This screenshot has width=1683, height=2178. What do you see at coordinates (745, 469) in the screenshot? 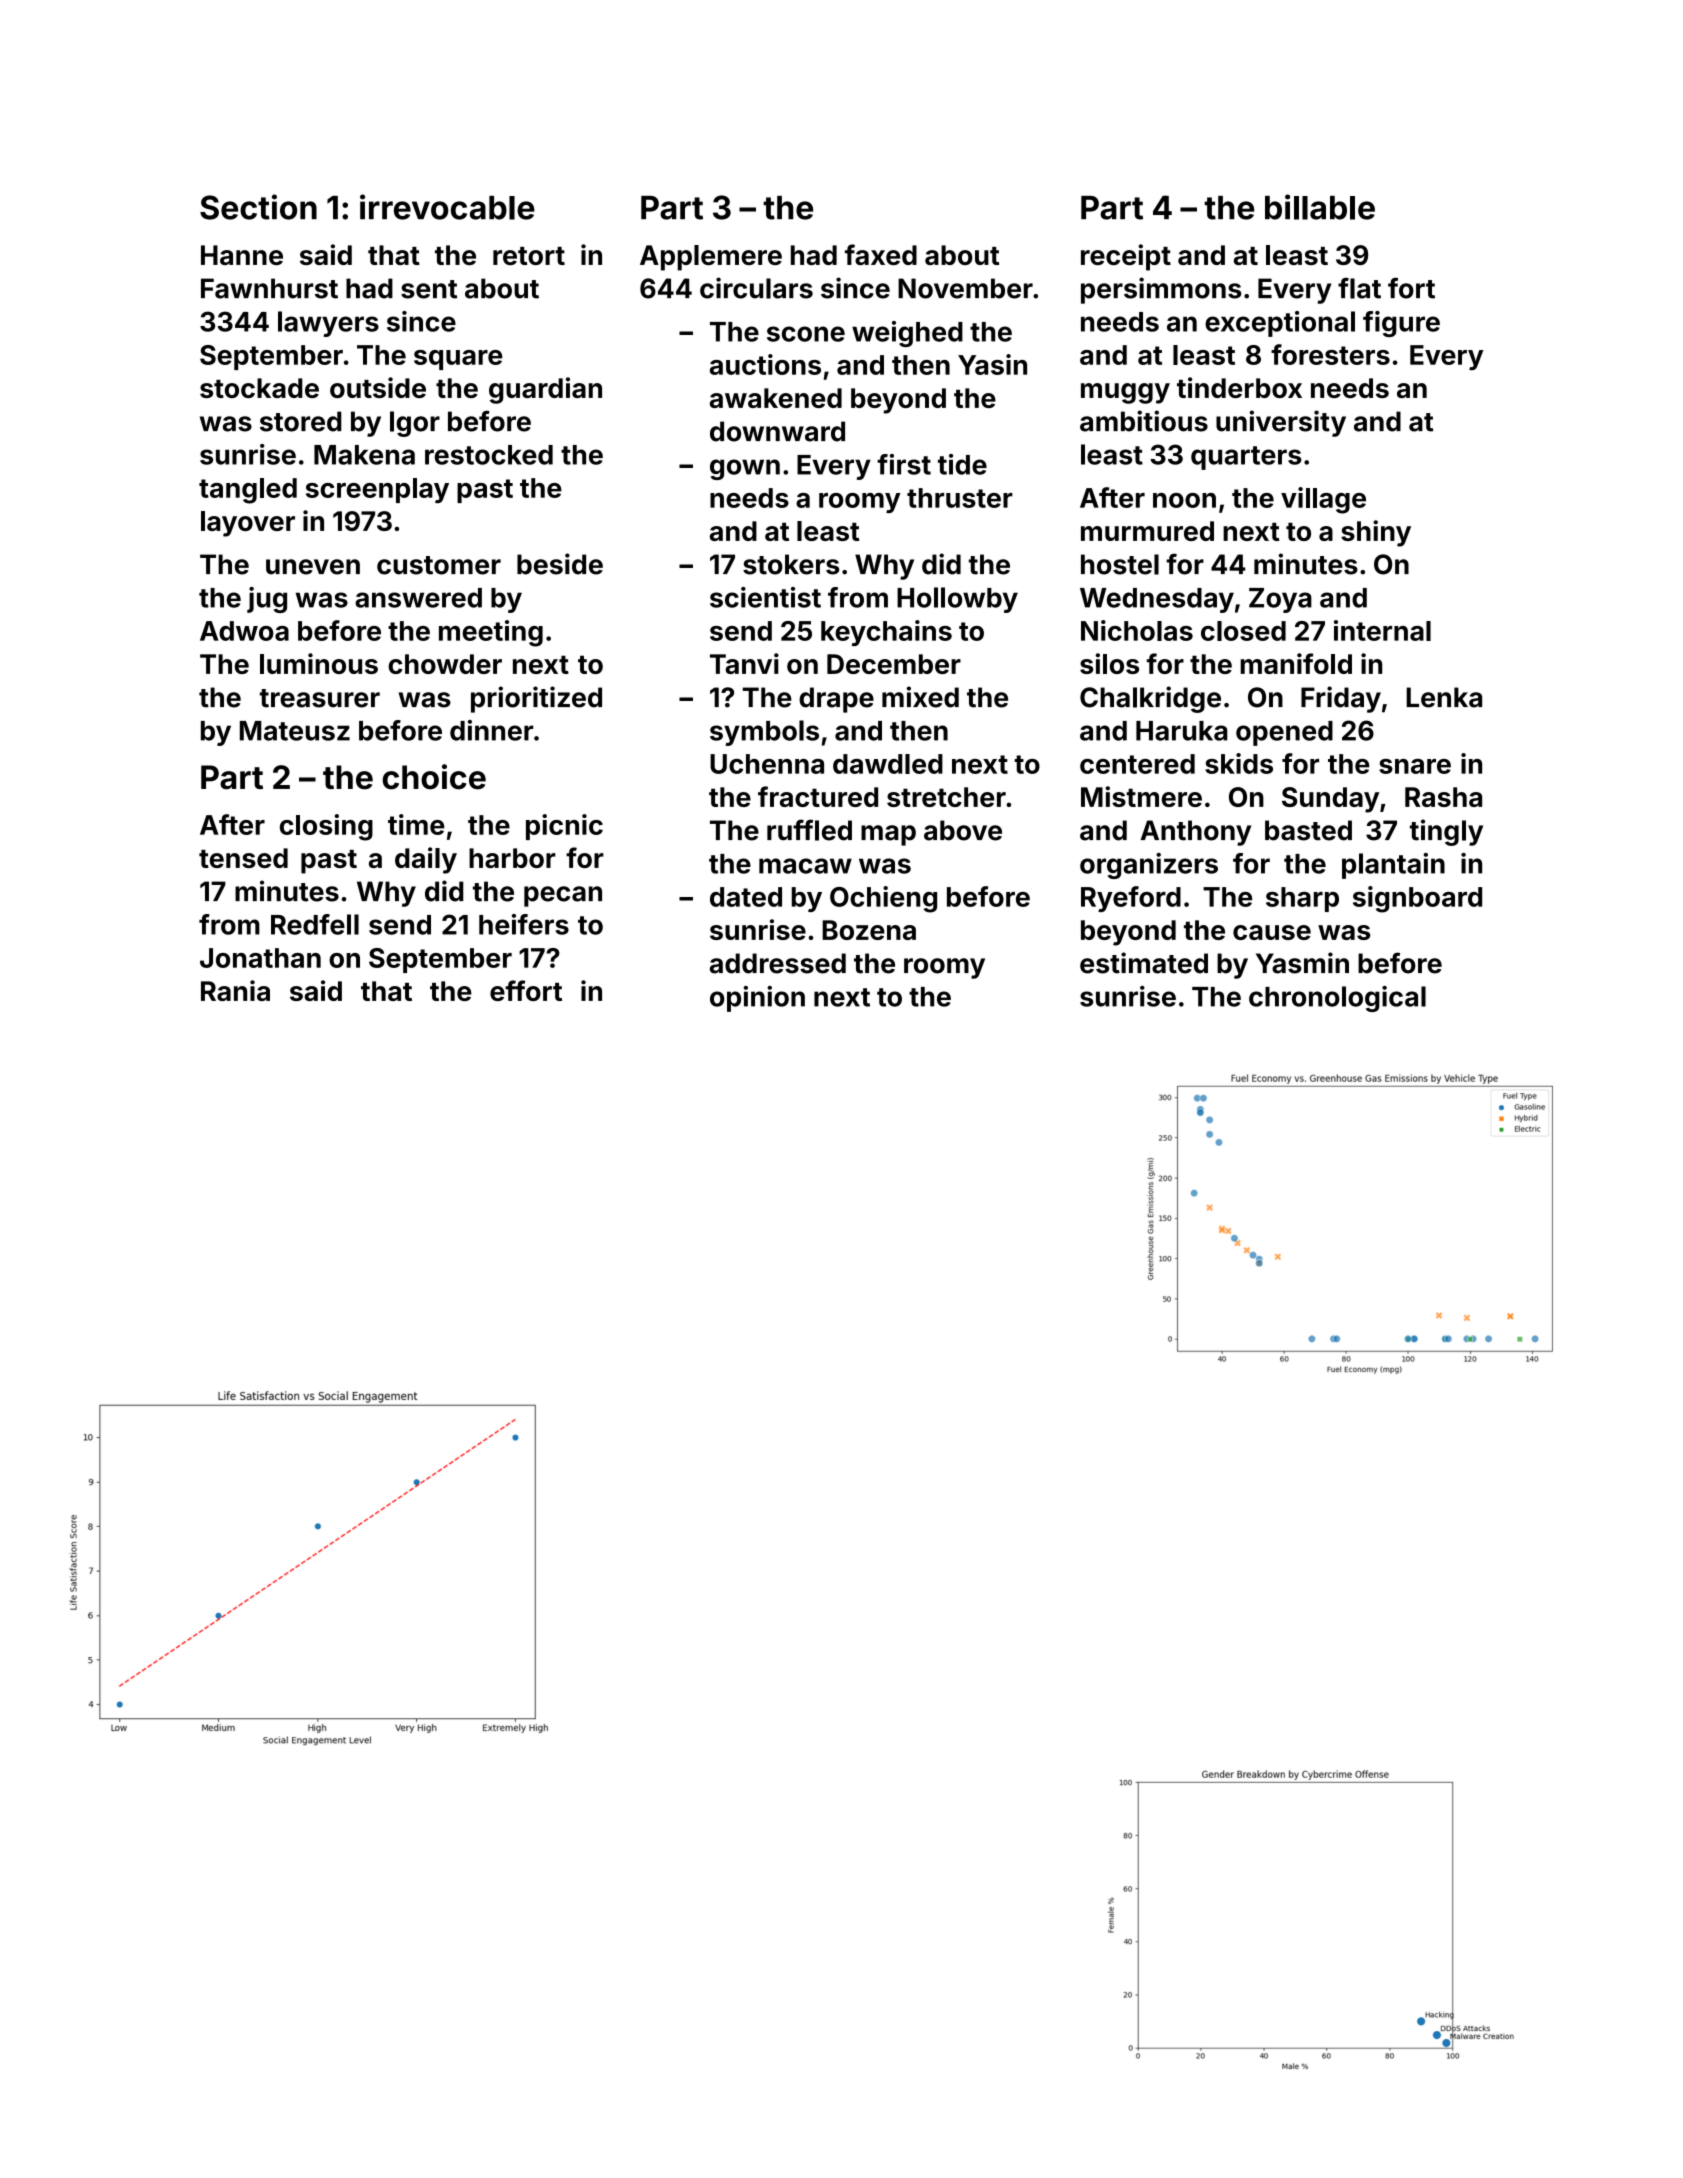
I see `gown` at bounding box center [745, 469].
